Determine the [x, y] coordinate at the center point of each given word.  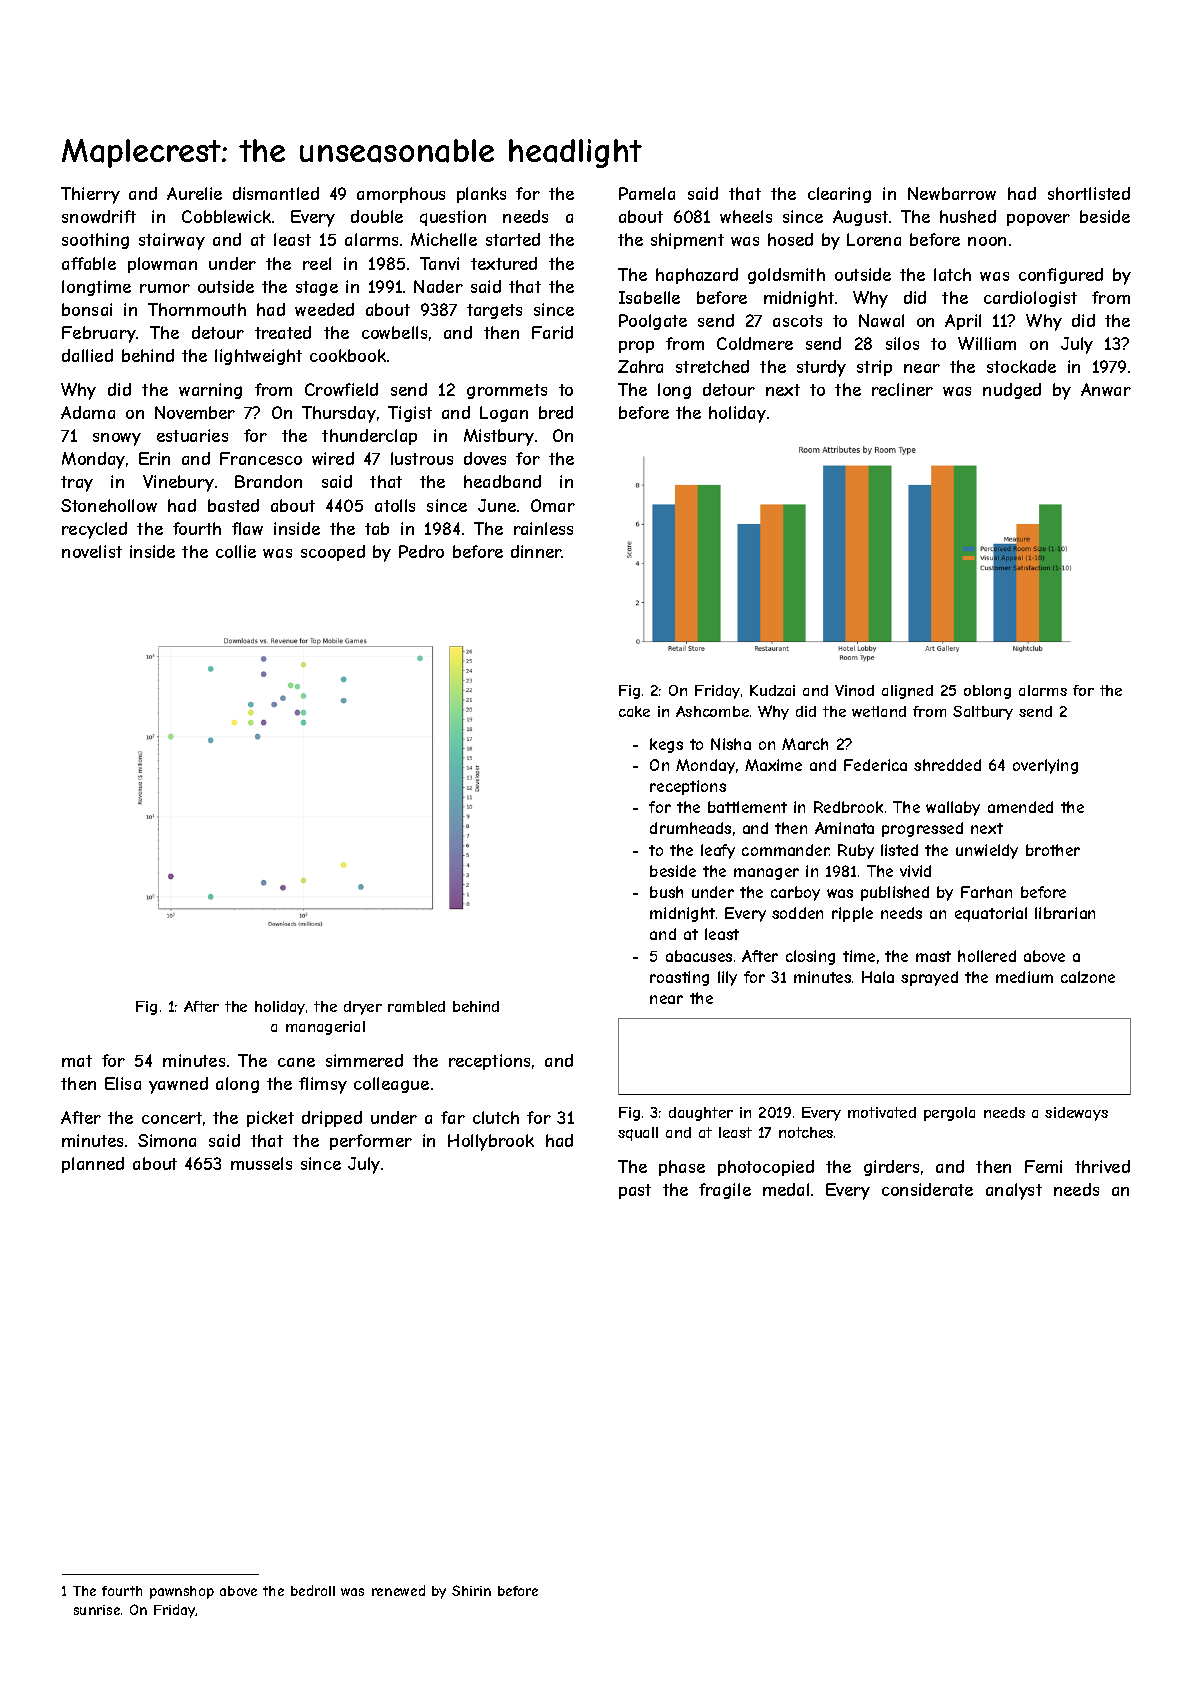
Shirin [471, 1590]
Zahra [640, 366]
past [635, 1191]
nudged [1012, 391]
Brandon [268, 481]
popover [1038, 220]
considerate [927, 1189]
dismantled [276, 193]
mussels [261, 1163]
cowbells [394, 332]
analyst [1014, 1191]
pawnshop [182, 1592]
